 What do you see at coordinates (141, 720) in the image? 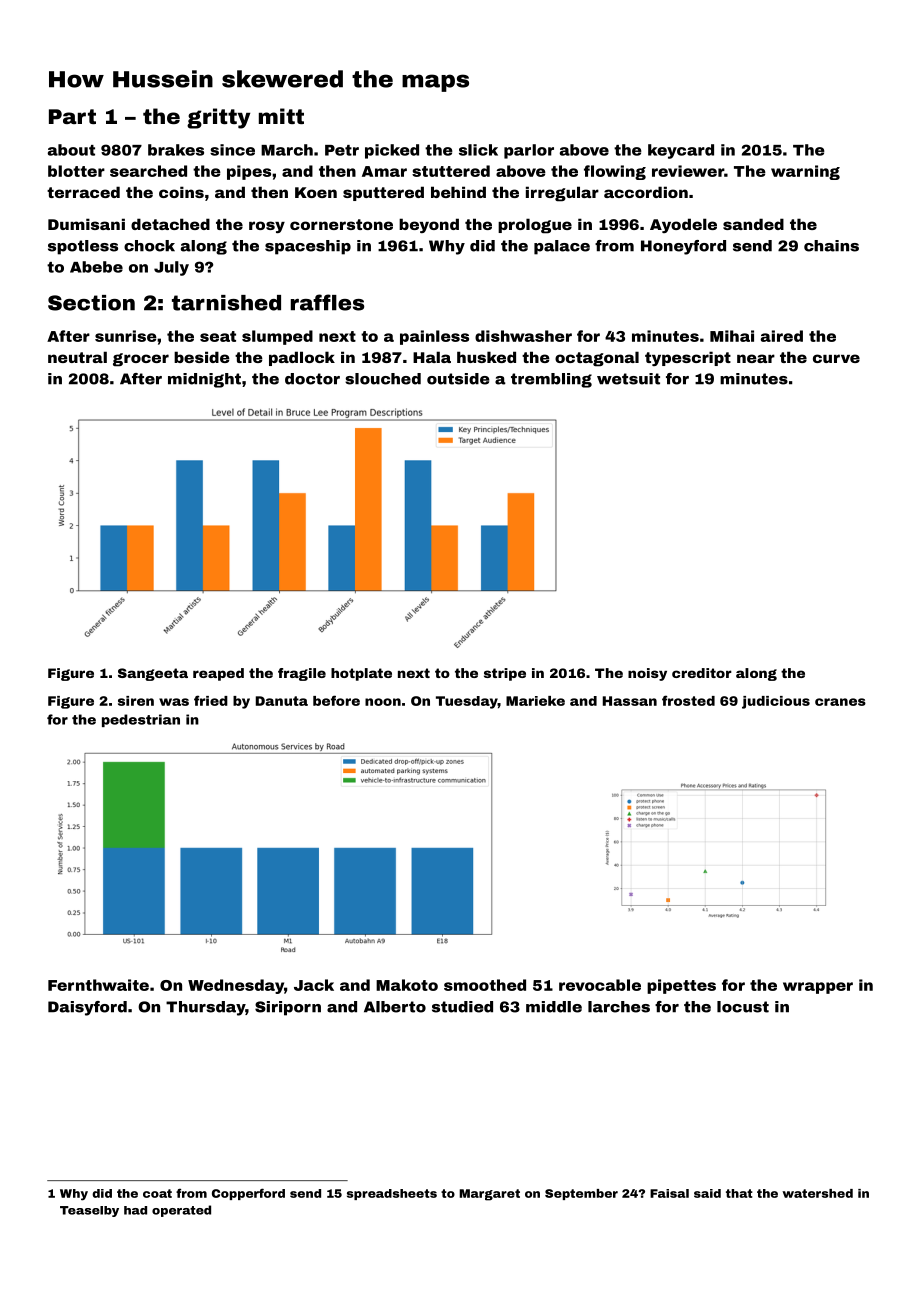
I see `pedestrian` at bounding box center [141, 720].
